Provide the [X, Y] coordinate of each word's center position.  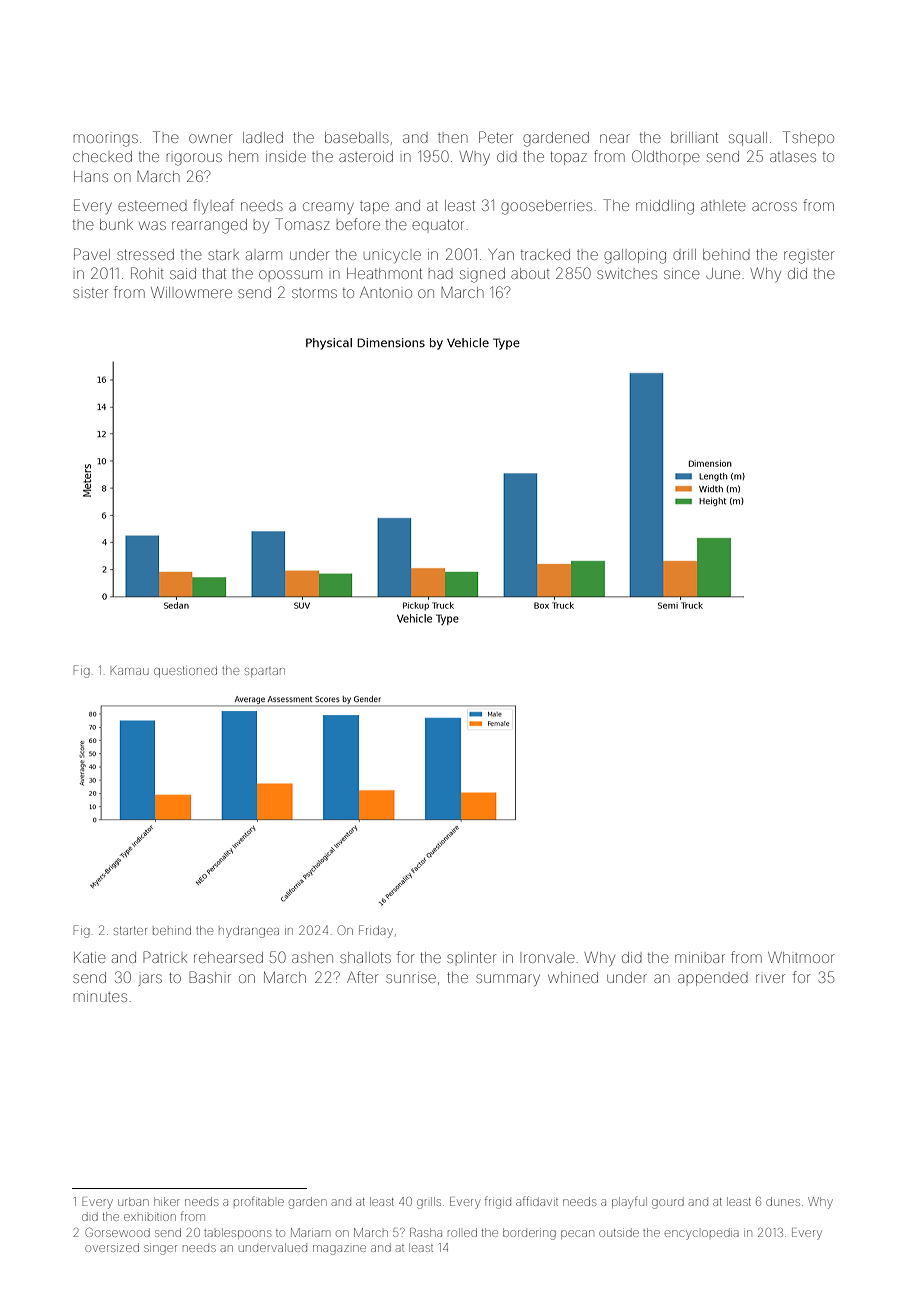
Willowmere [191, 292]
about [530, 273]
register [809, 257]
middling [665, 207]
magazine [339, 1250]
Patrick [165, 957]
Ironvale [549, 957]
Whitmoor [801, 957]
